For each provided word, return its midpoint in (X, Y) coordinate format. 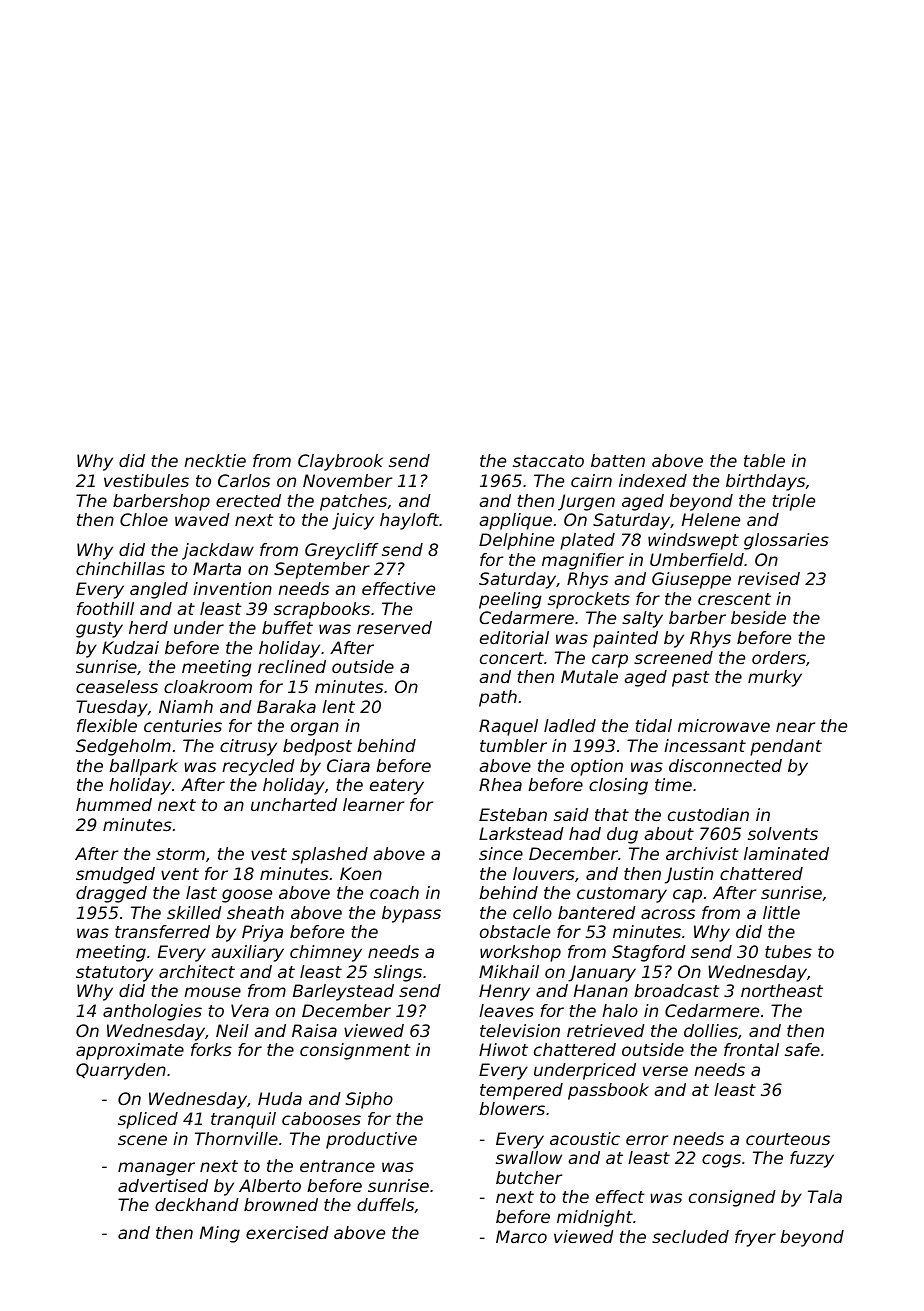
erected (248, 500)
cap (687, 896)
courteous (788, 1139)
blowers (512, 1108)
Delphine (516, 541)
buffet (287, 627)
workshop (520, 953)
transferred (162, 931)
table (764, 460)
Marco (521, 1236)
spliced (148, 1120)
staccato (548, 461)
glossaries (786, 541)
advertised (163, 1185)
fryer (755, 1238)
